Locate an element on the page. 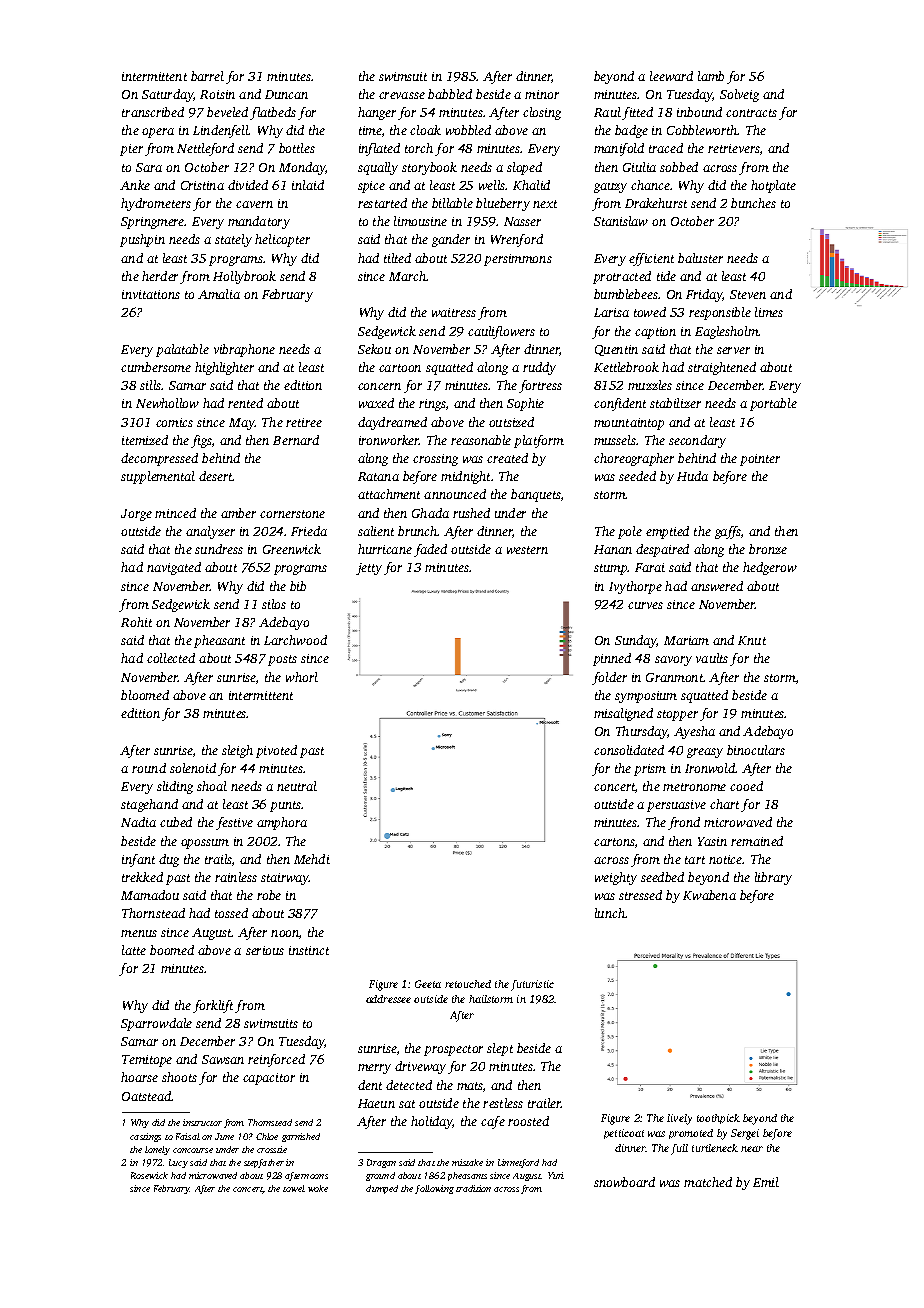  Rosewick is located at coordinates (149, 1175).
